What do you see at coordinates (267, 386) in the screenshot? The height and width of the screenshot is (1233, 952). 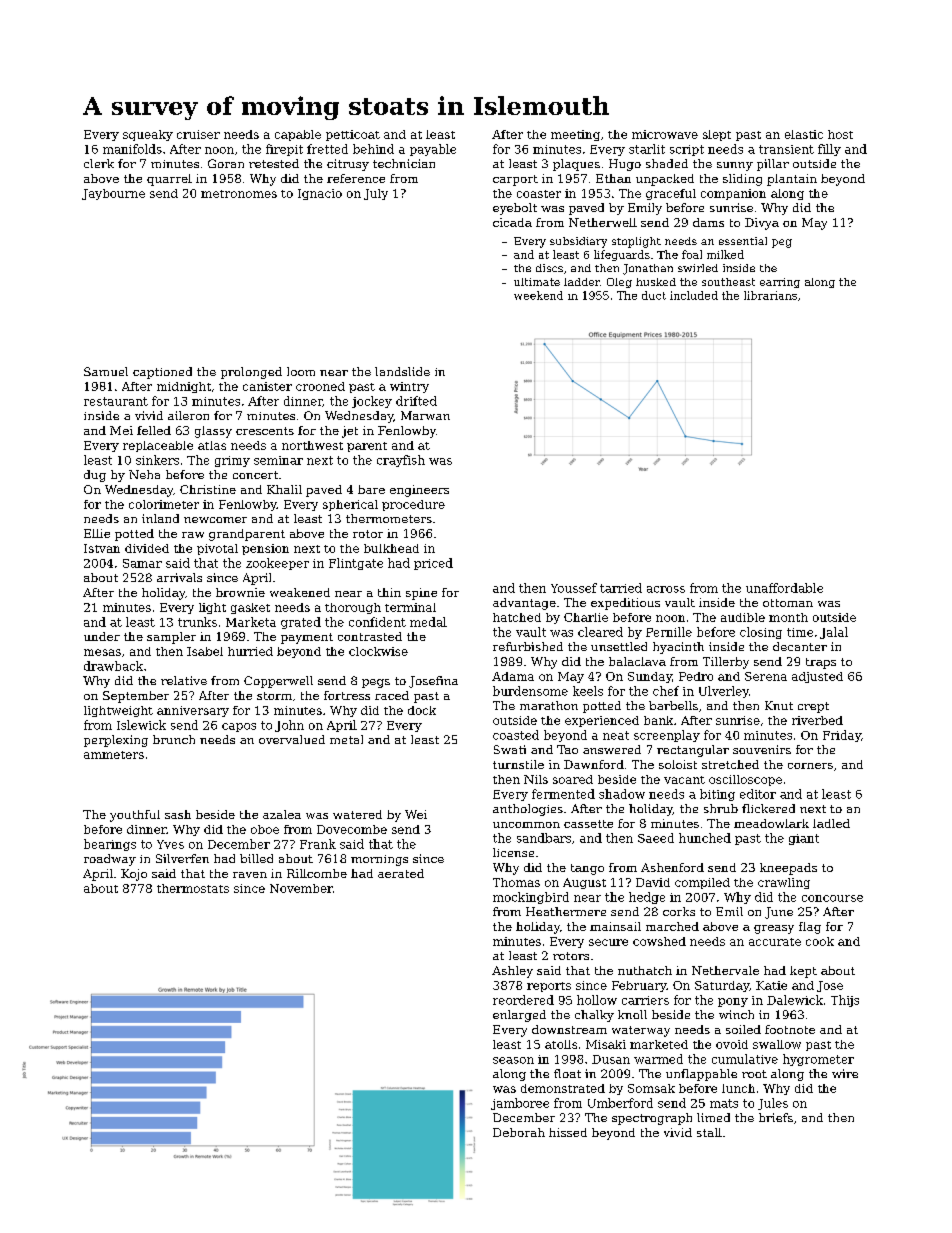 I see `canister` at bounding box center [267, 386].
